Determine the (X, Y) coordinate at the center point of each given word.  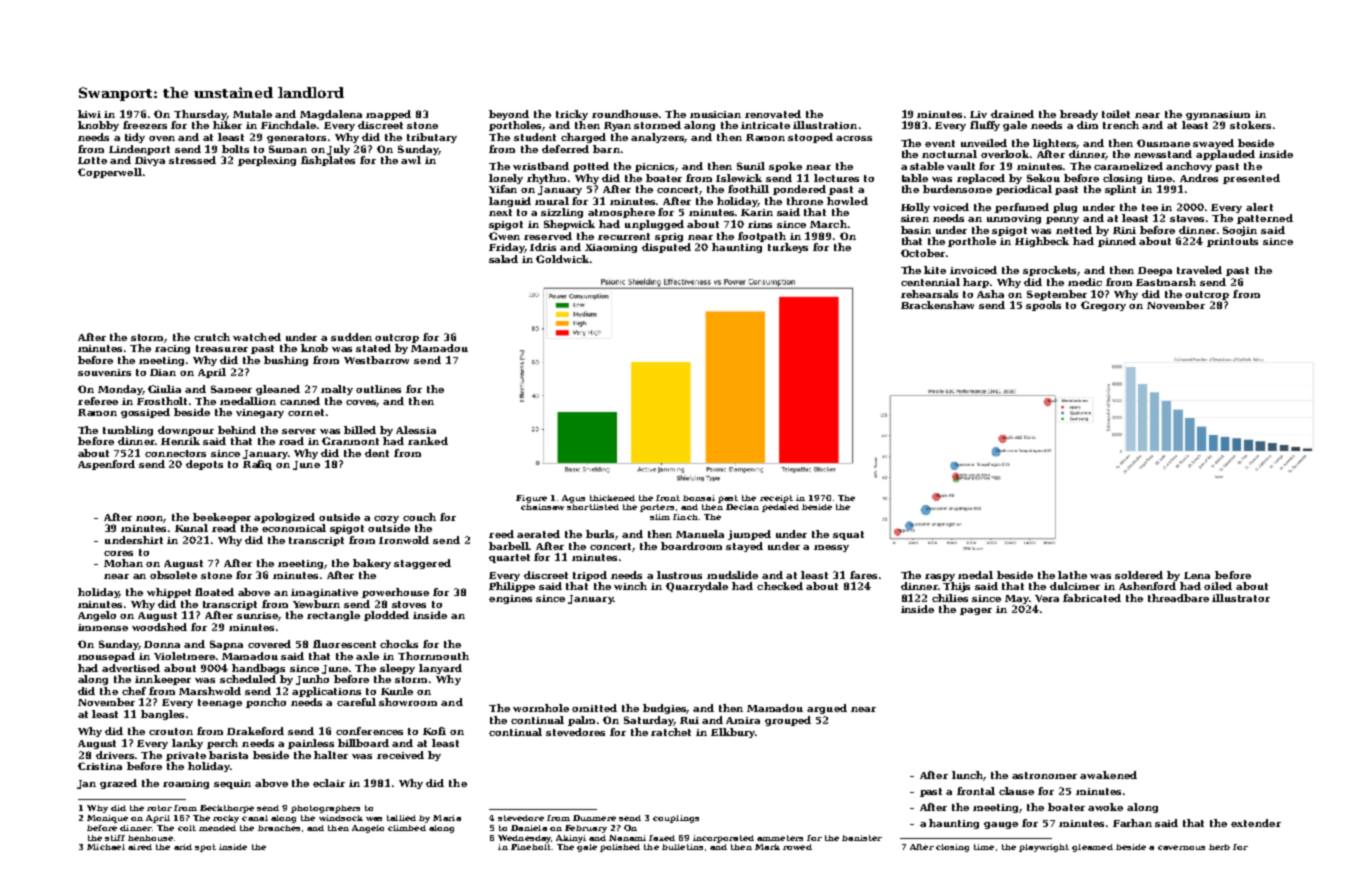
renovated (773, 114)
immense (103, 627)
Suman (288, 149)
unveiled (984, 143)
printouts (1232, 242)
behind (237, 430)
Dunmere (594, 818)
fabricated (1092, 598)
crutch (212, 337)
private (186, 756)
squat (848, 535)
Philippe (512, 587)
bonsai (699, 498)
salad (503, 259)
